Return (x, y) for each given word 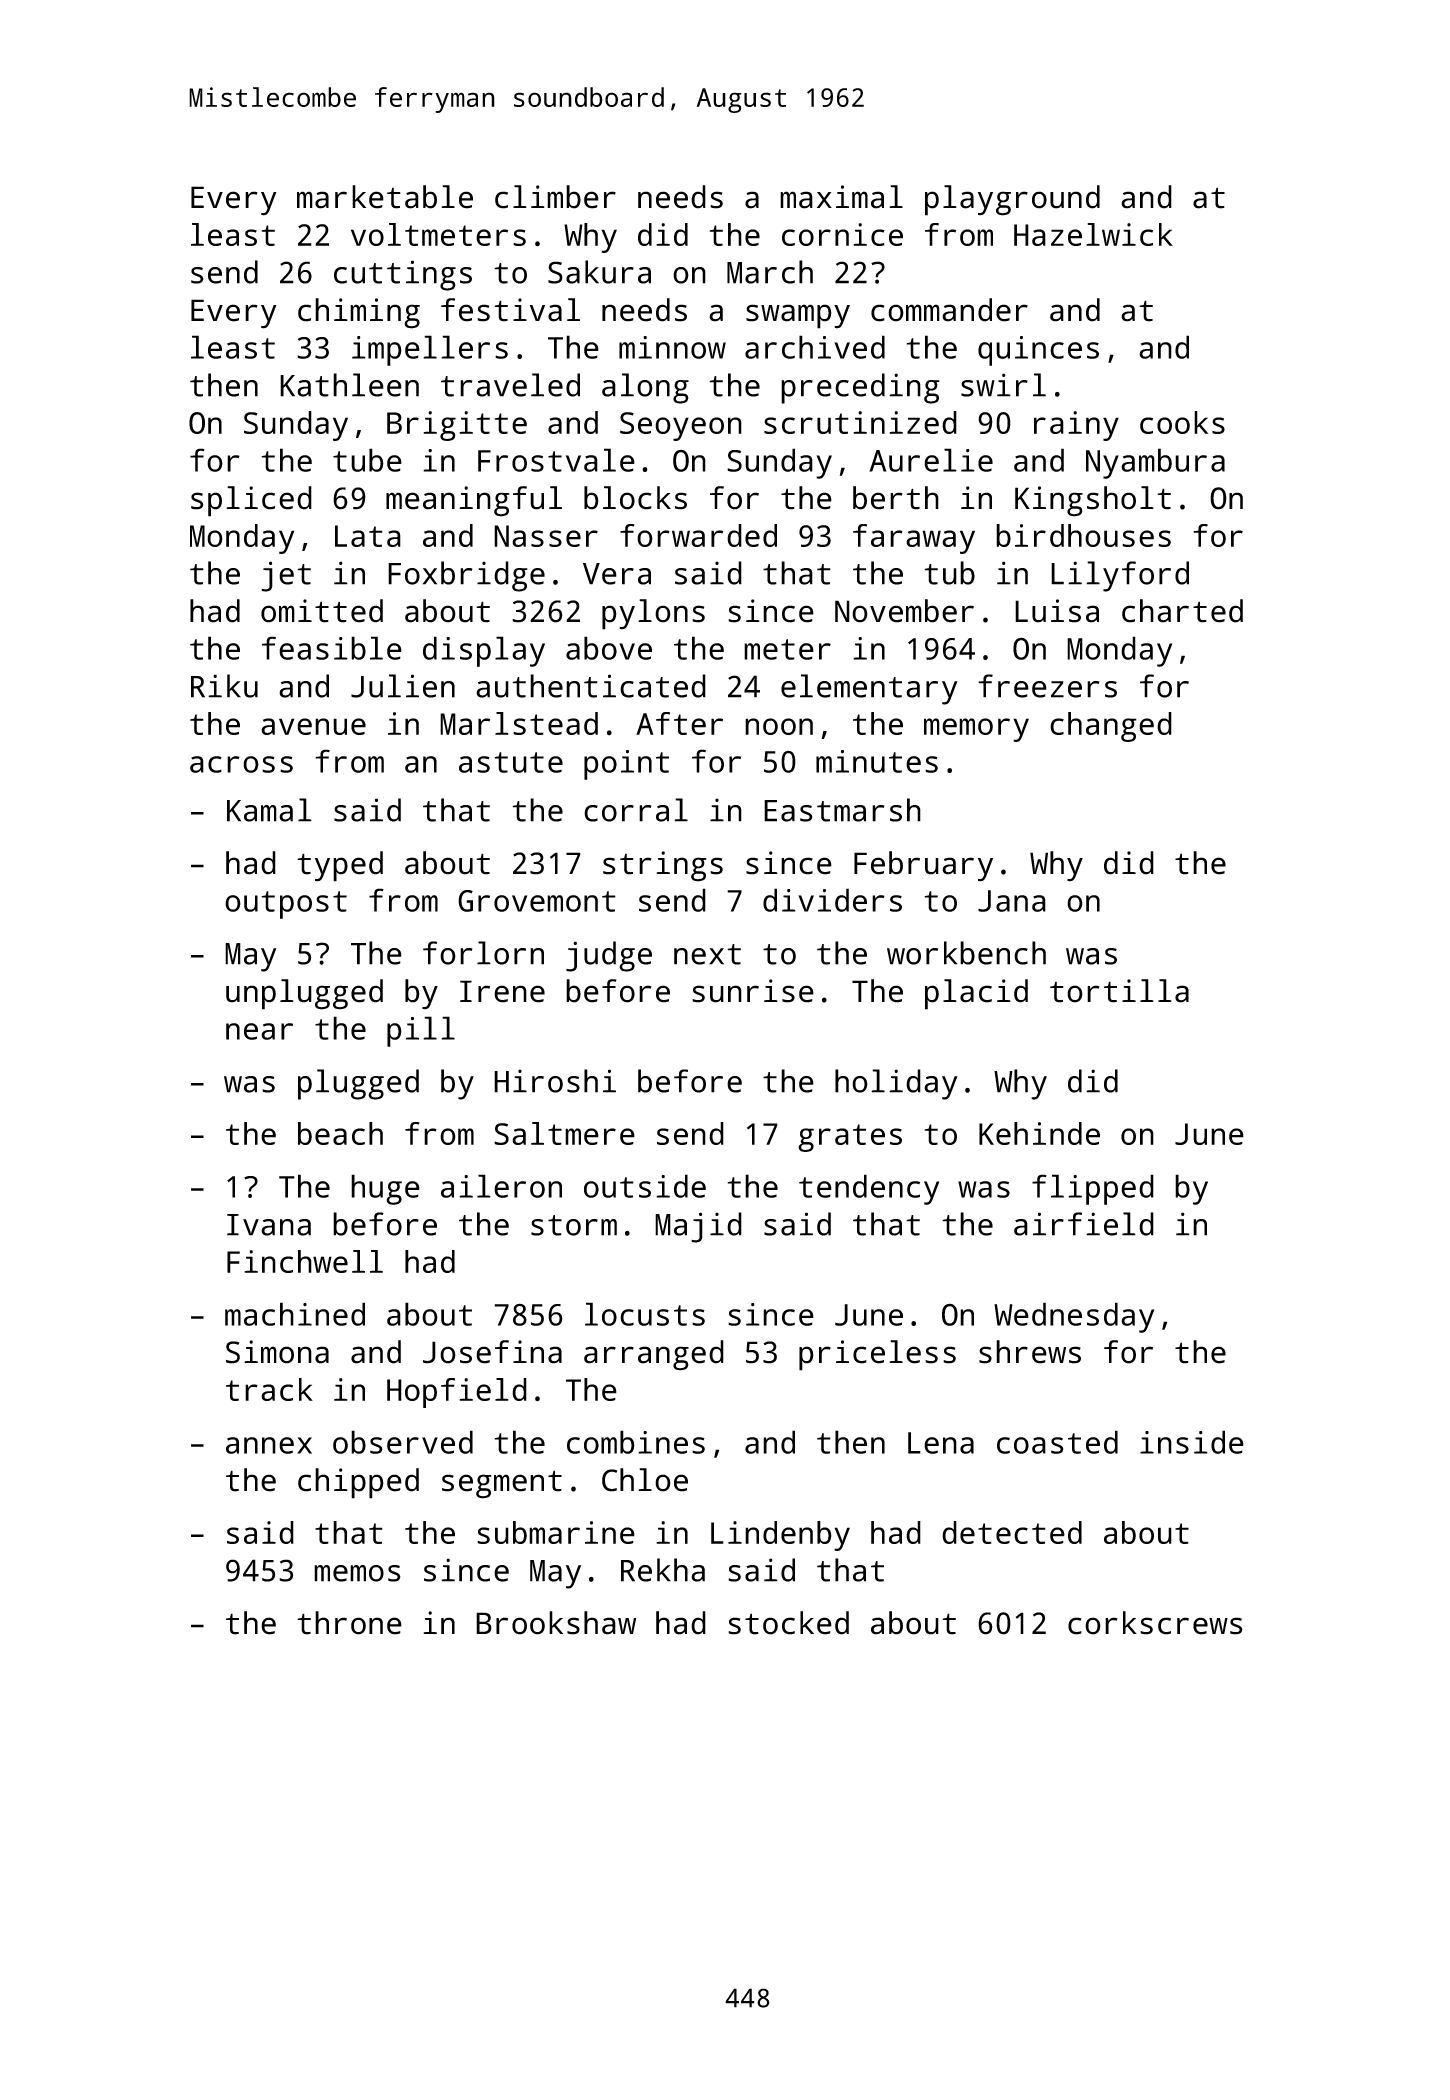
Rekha (663, 1570)
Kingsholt (1093, 501)
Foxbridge (466, 576)
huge (385, 1189)
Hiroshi (555, 1081)
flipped (1093, 1189)
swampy (798, 316)
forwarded (698, 535)
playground (1012, 200)
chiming (359, 313)
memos (357, 1573)
